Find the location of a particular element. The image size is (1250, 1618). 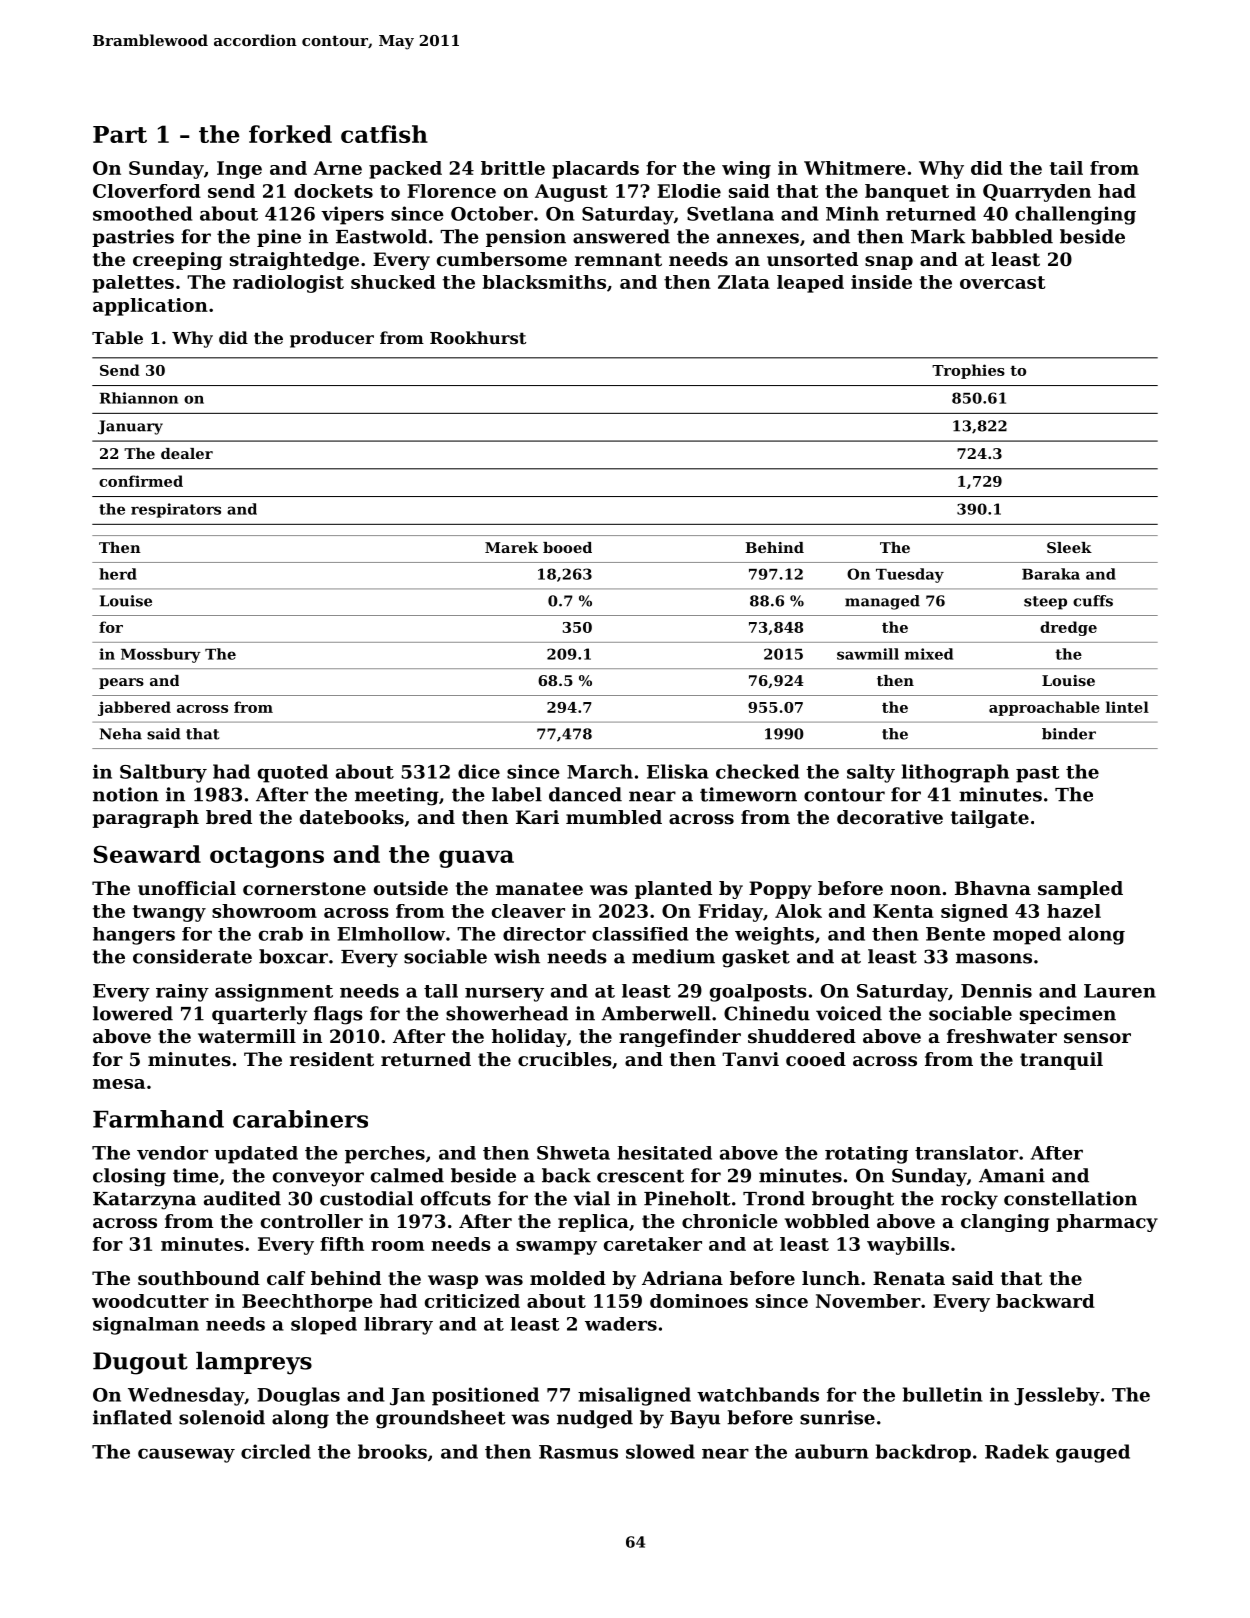

Table is located at coordinates (117, 337).
